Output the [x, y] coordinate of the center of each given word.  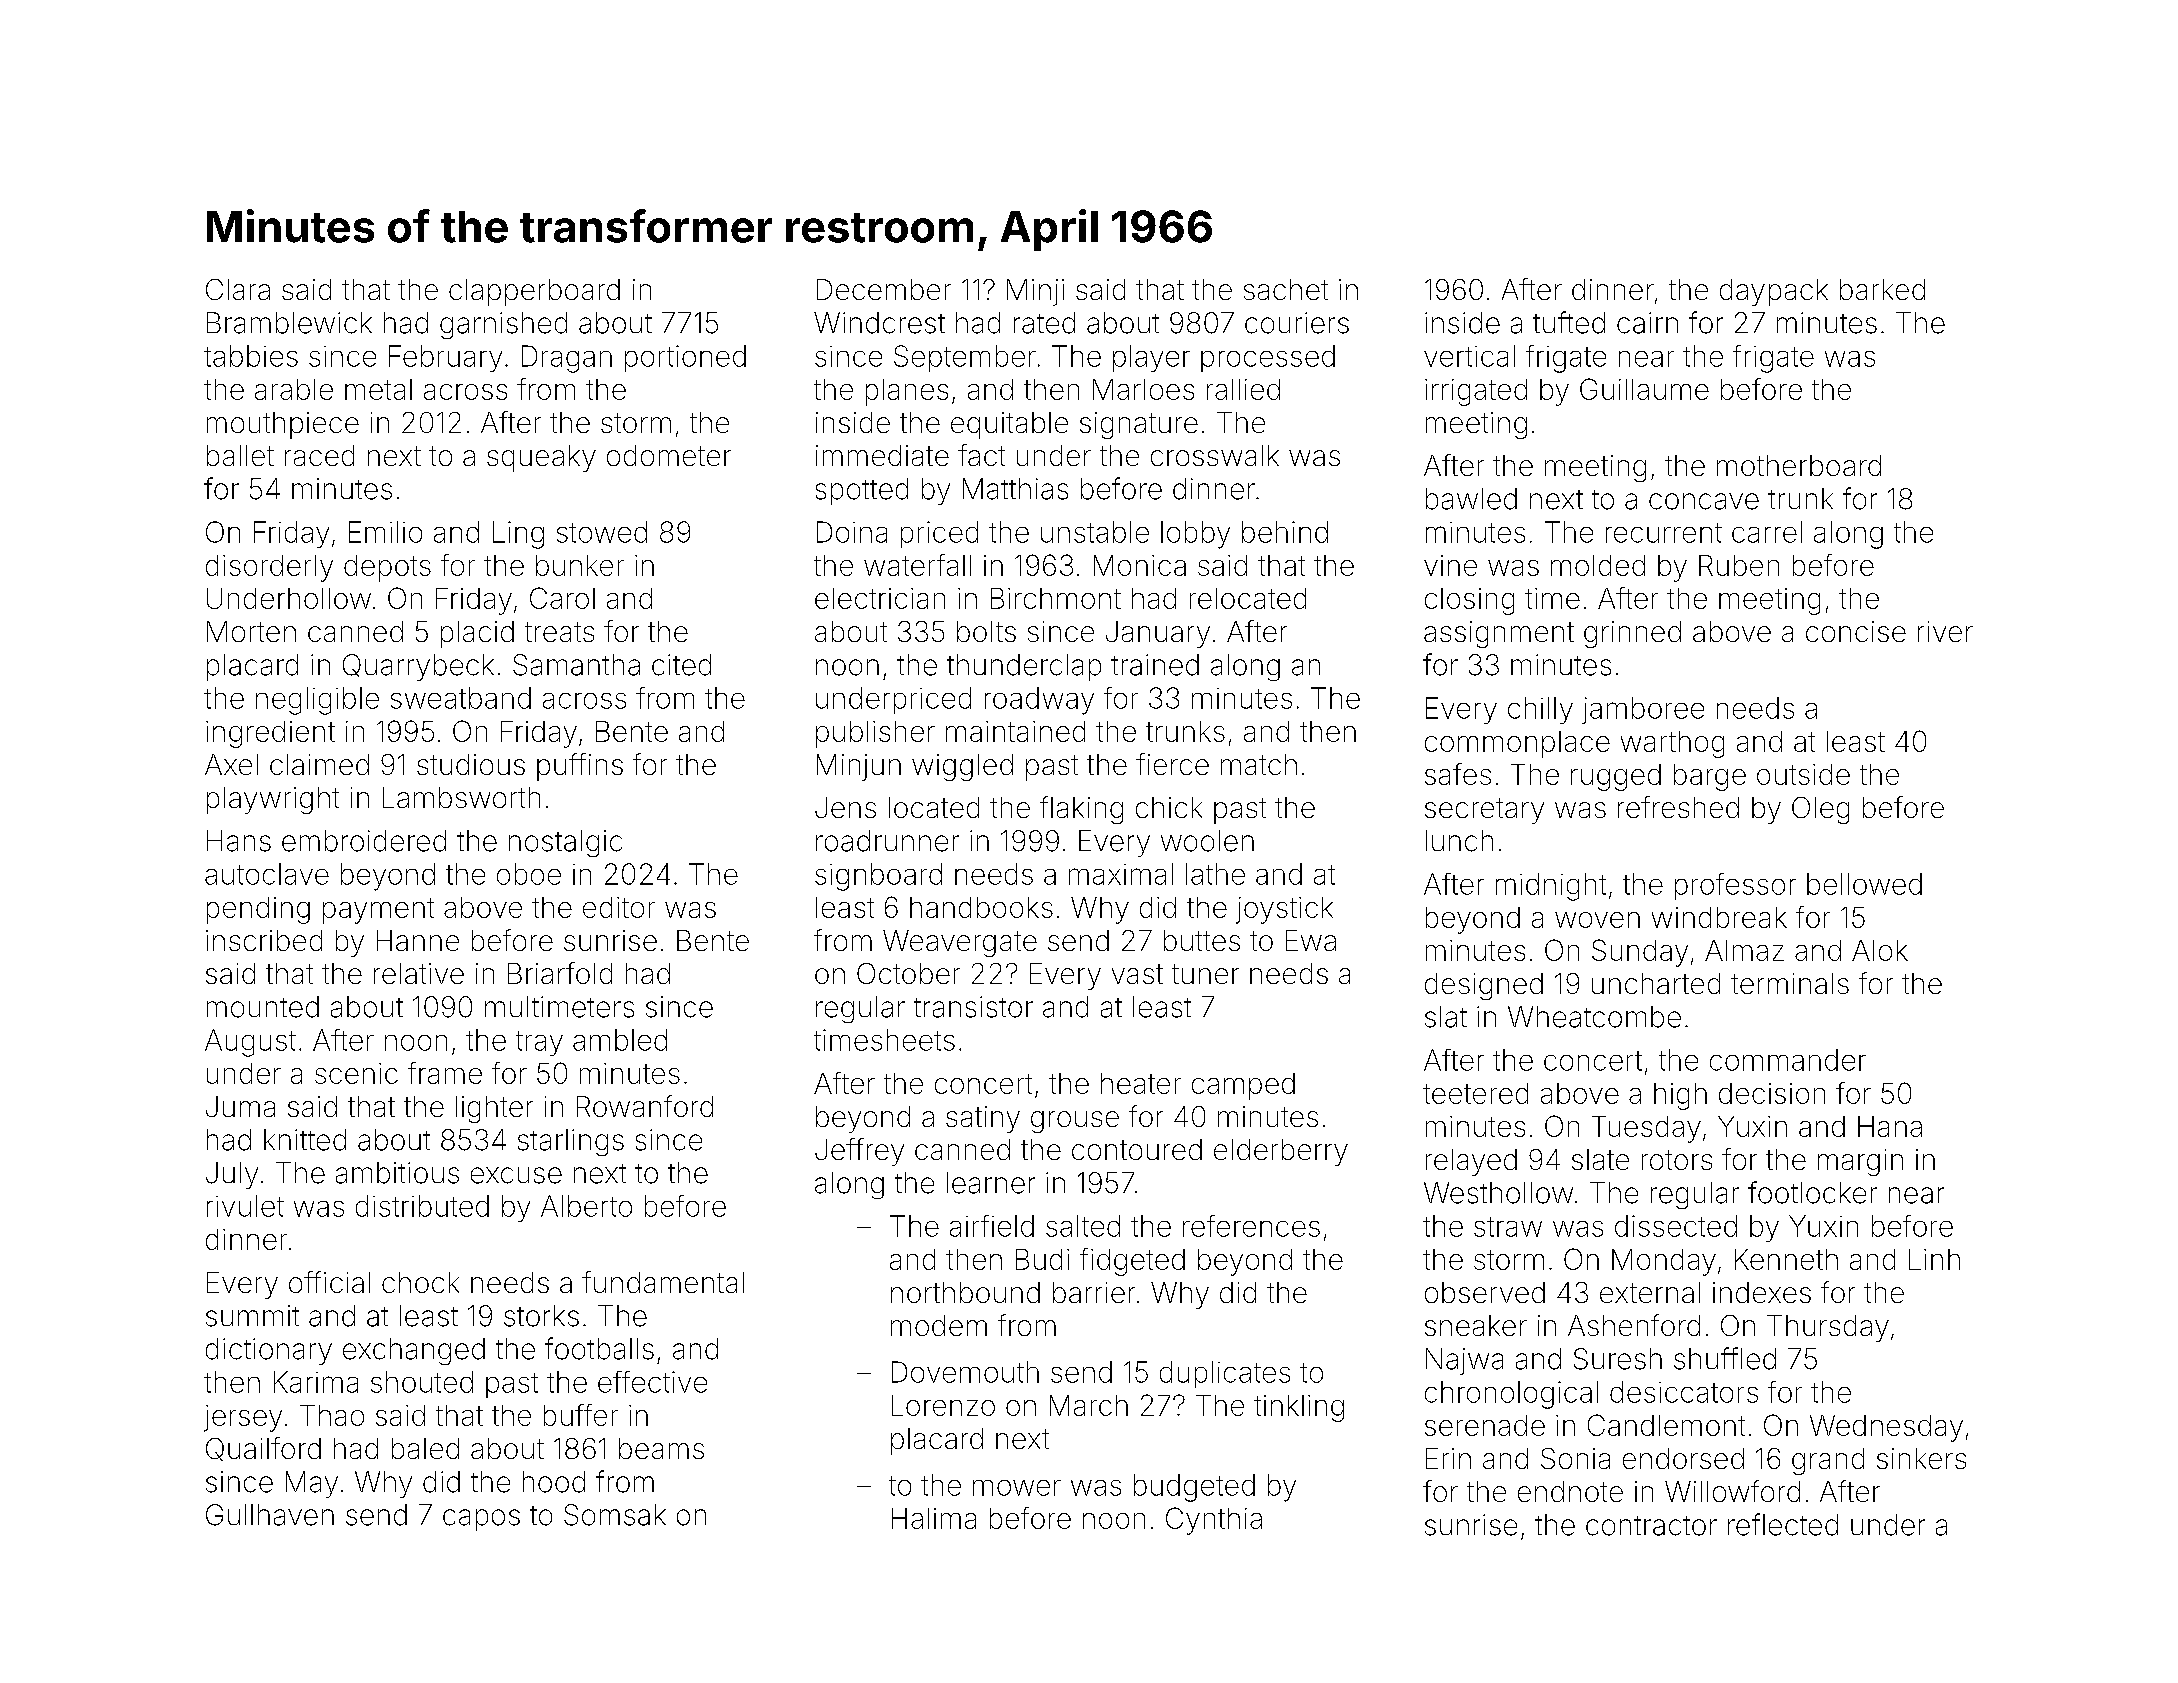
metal [378, 389]
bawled [1471, 499]
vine [1450, 565]
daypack [1774, 292]
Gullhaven [270, 1515]
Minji [1035, 292]
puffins [580, 767]
